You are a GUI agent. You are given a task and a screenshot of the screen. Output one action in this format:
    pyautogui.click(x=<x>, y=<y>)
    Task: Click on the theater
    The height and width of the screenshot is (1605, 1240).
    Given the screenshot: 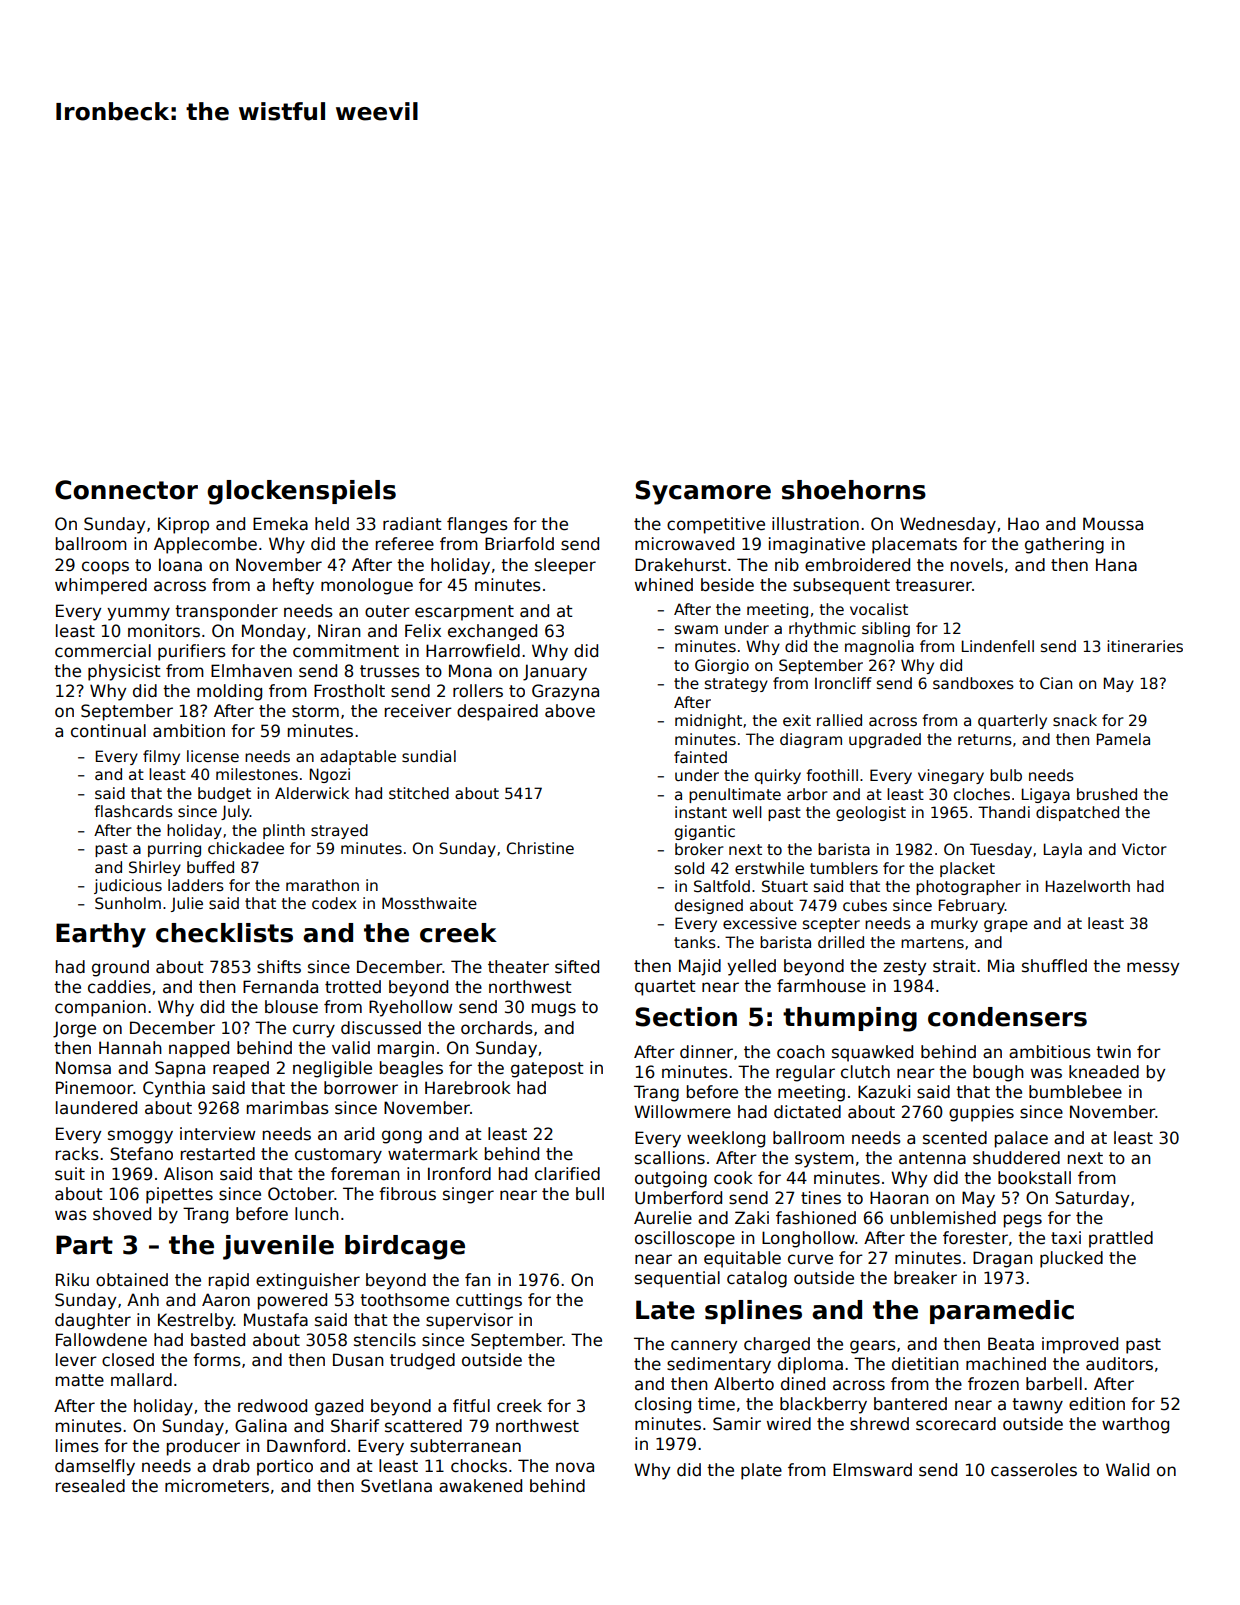 What is the action you would take?
    pyautogui.click(x=518, y=967)
